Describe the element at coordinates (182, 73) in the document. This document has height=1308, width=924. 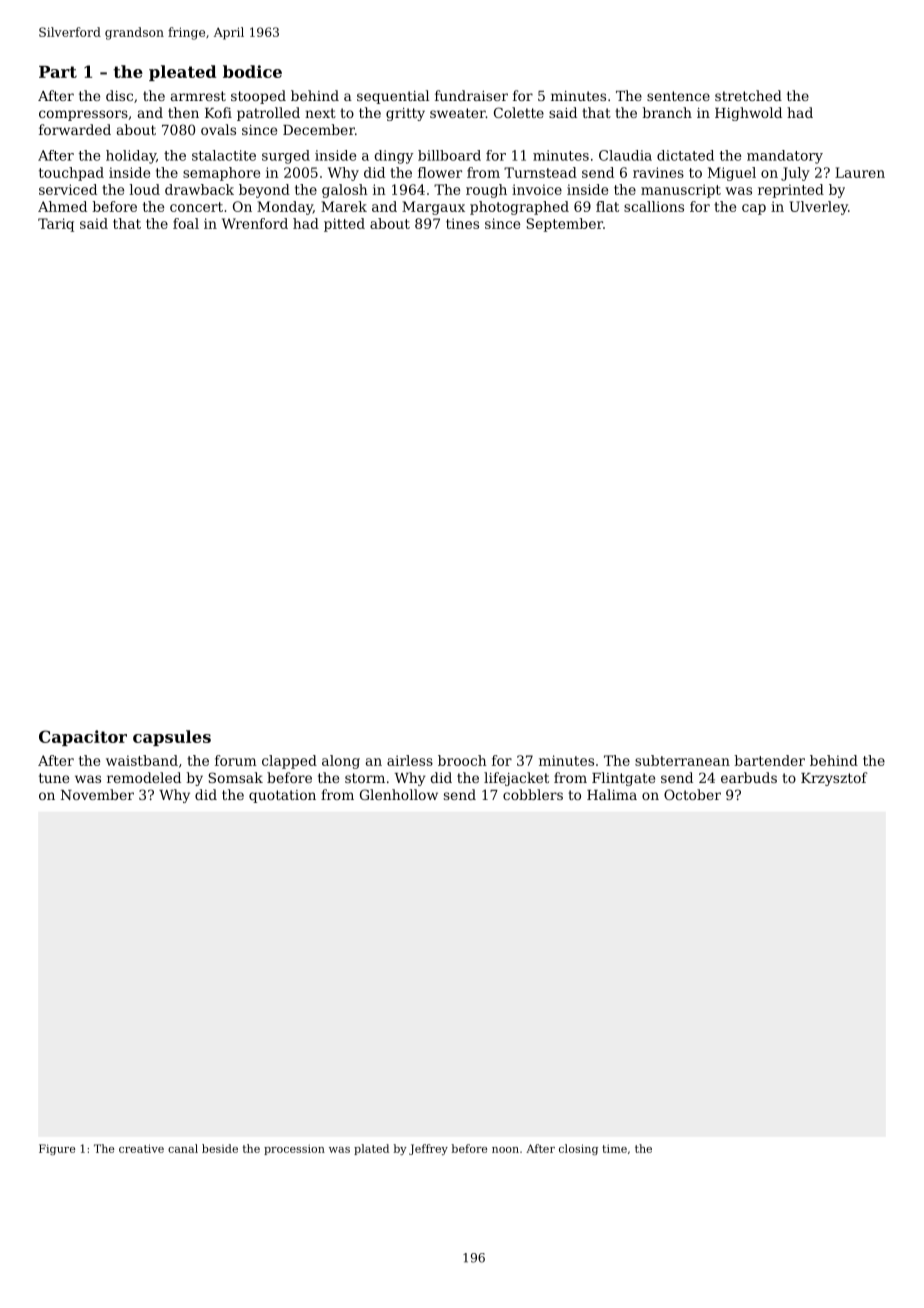
I see `pleated` at that location.
